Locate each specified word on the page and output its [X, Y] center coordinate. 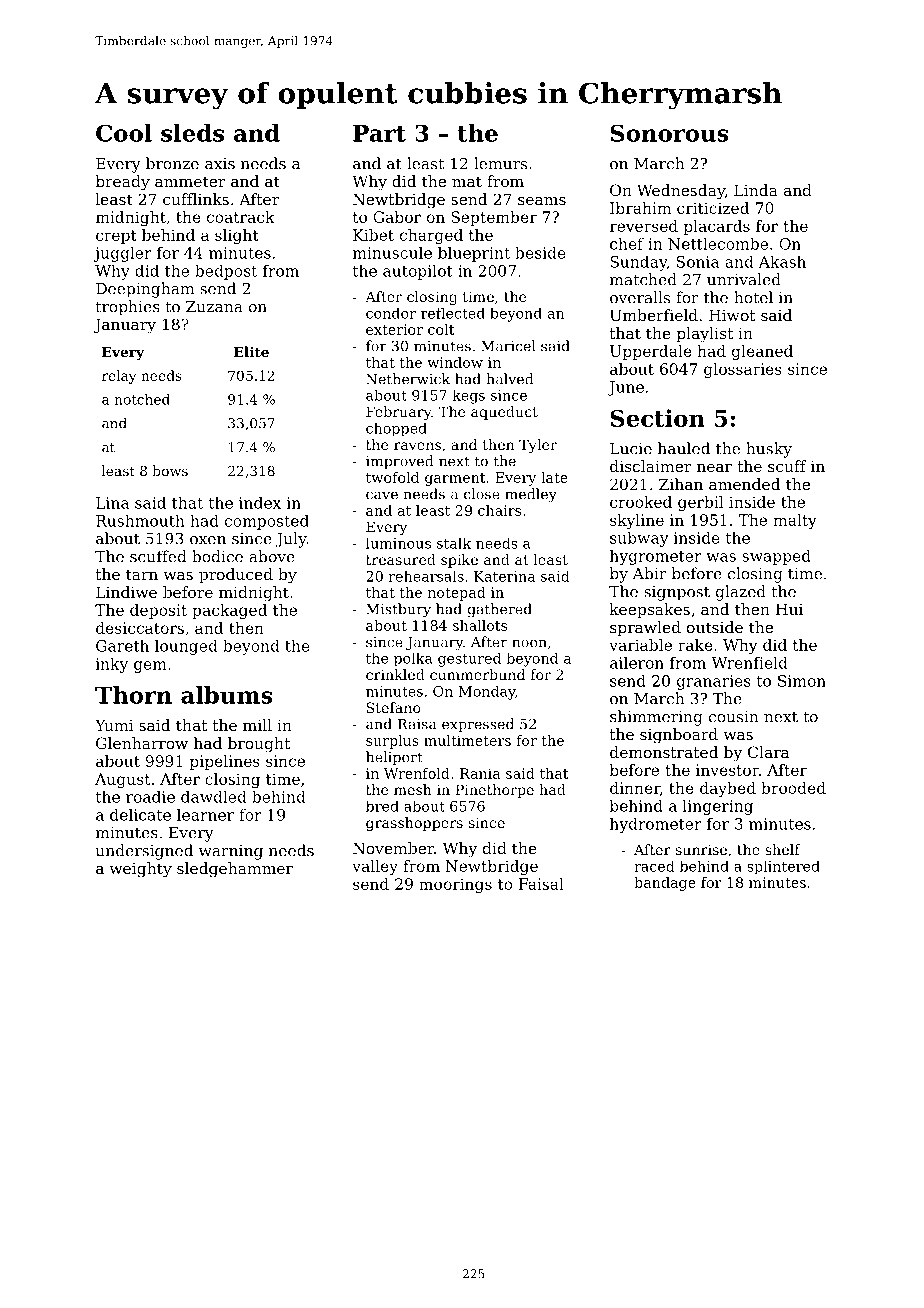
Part [379, 133]
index [260, 503]
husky [769, 450]
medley [531, 495]
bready [123, 183]
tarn [142, 574]
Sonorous [669, 133]
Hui [789, 609]
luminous [398, 543]
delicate [140, 814]
